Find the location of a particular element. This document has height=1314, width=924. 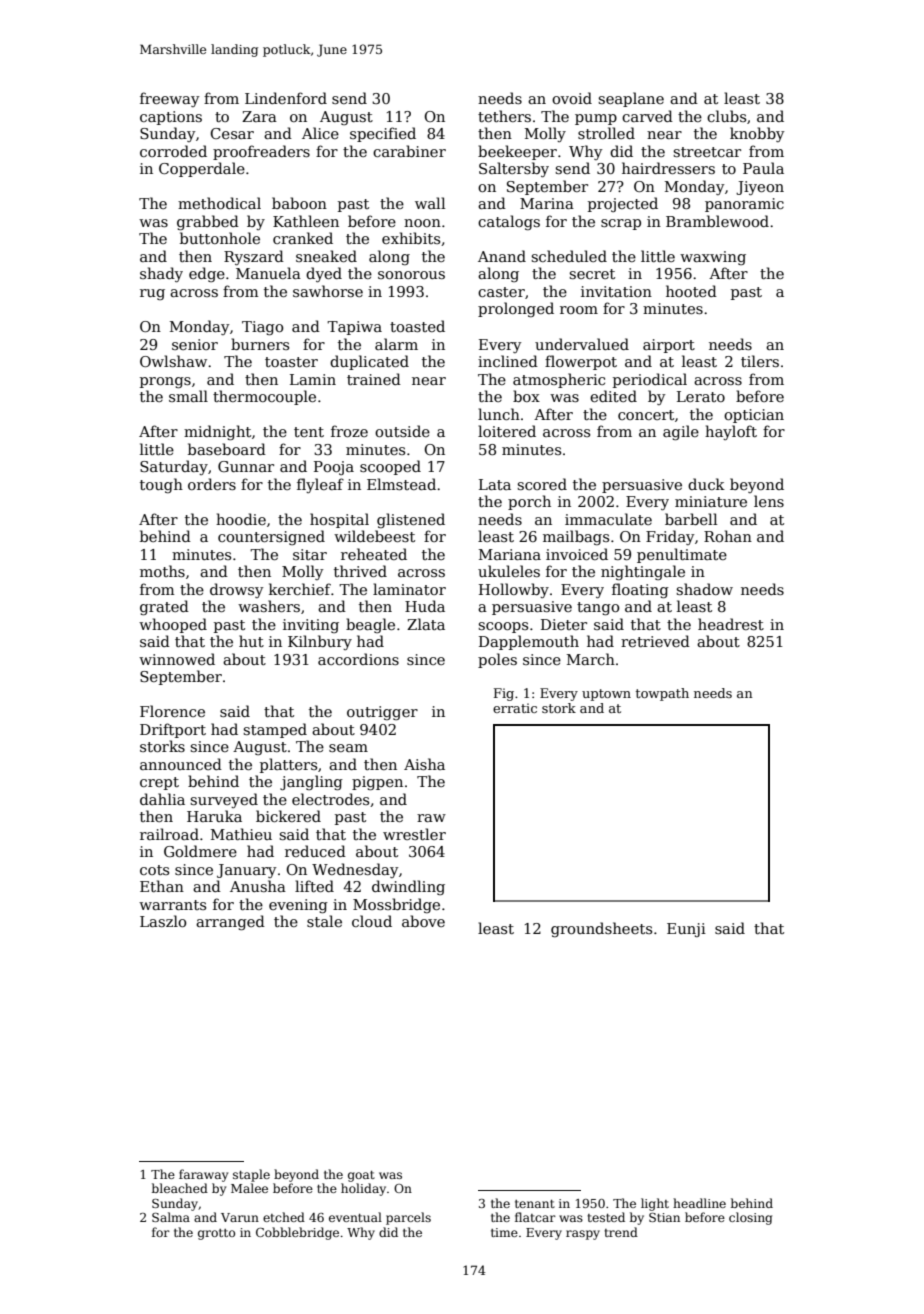

seaplane is located at coordinates (631, 99).
